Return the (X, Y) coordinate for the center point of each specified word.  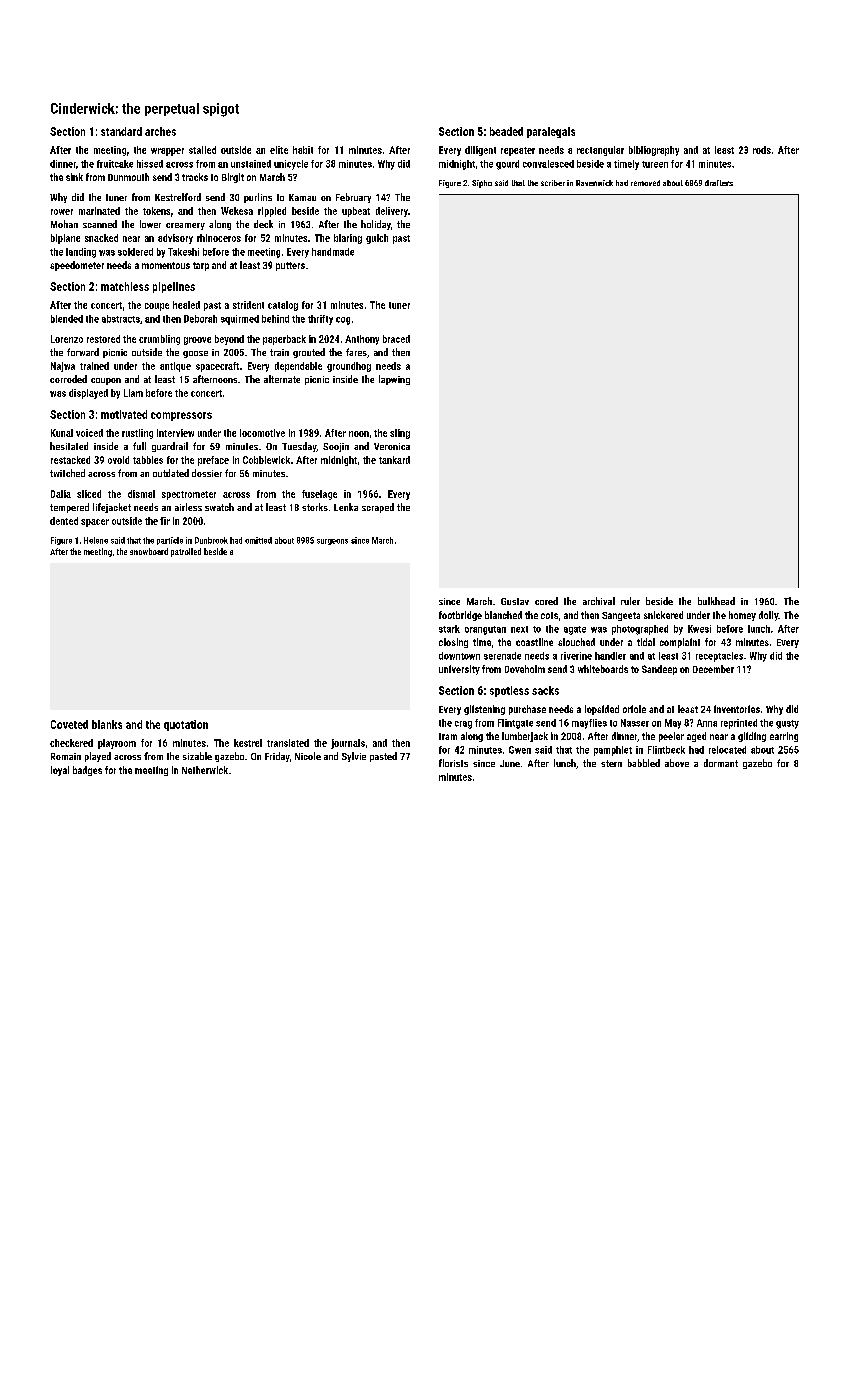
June (510, 763)
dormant (721, 763)
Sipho (482, 184)
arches (160, 131)
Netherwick (205, 770)
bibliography (654, 151)
